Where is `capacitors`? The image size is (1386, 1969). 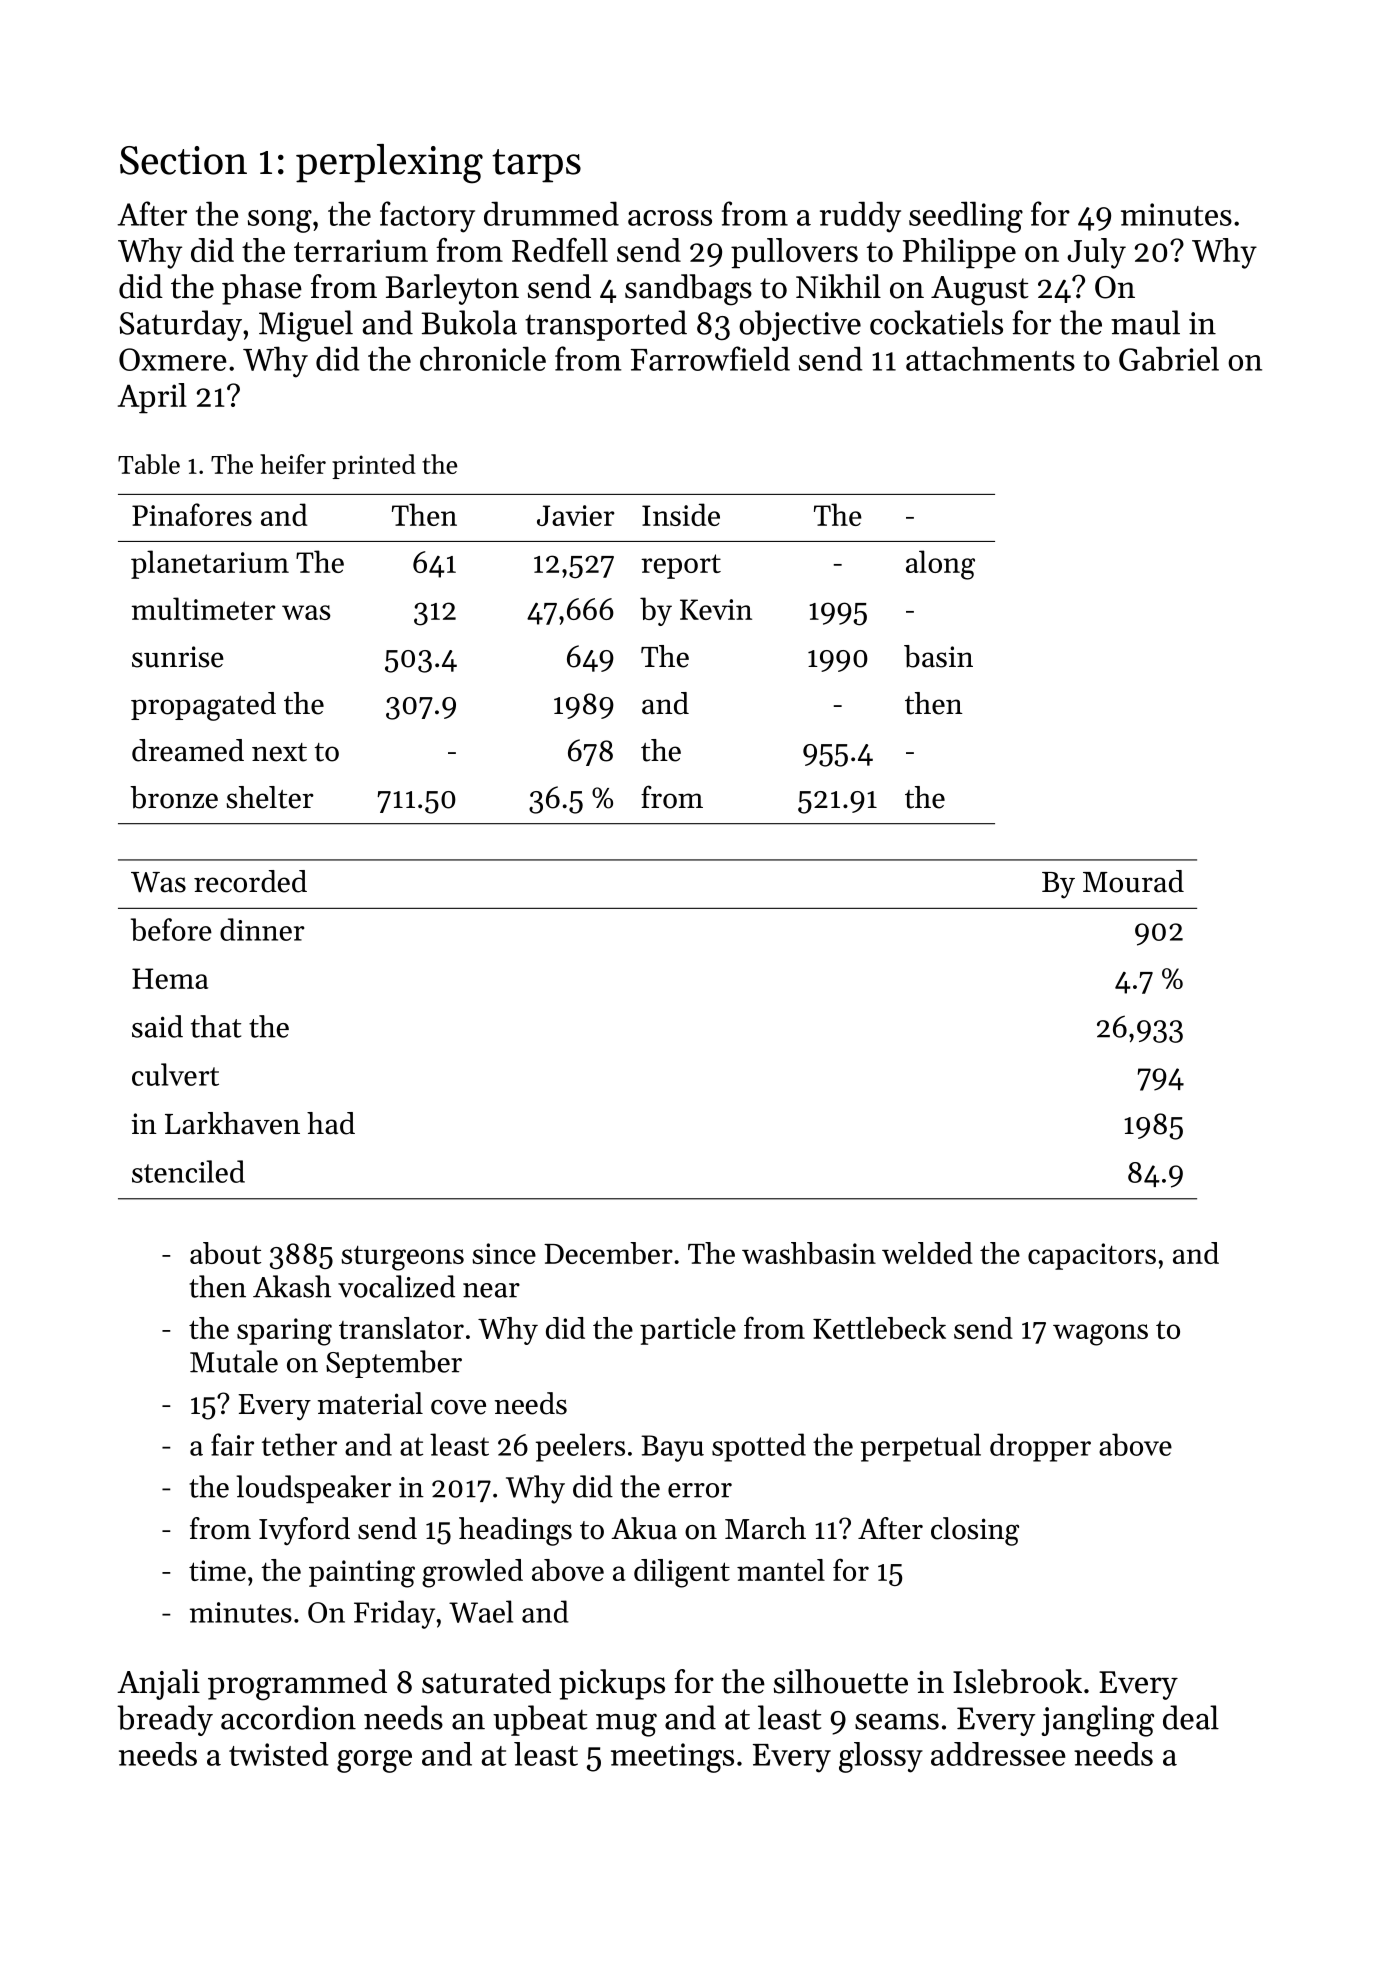
capacitors is located at coordinates (1092, 1256).
